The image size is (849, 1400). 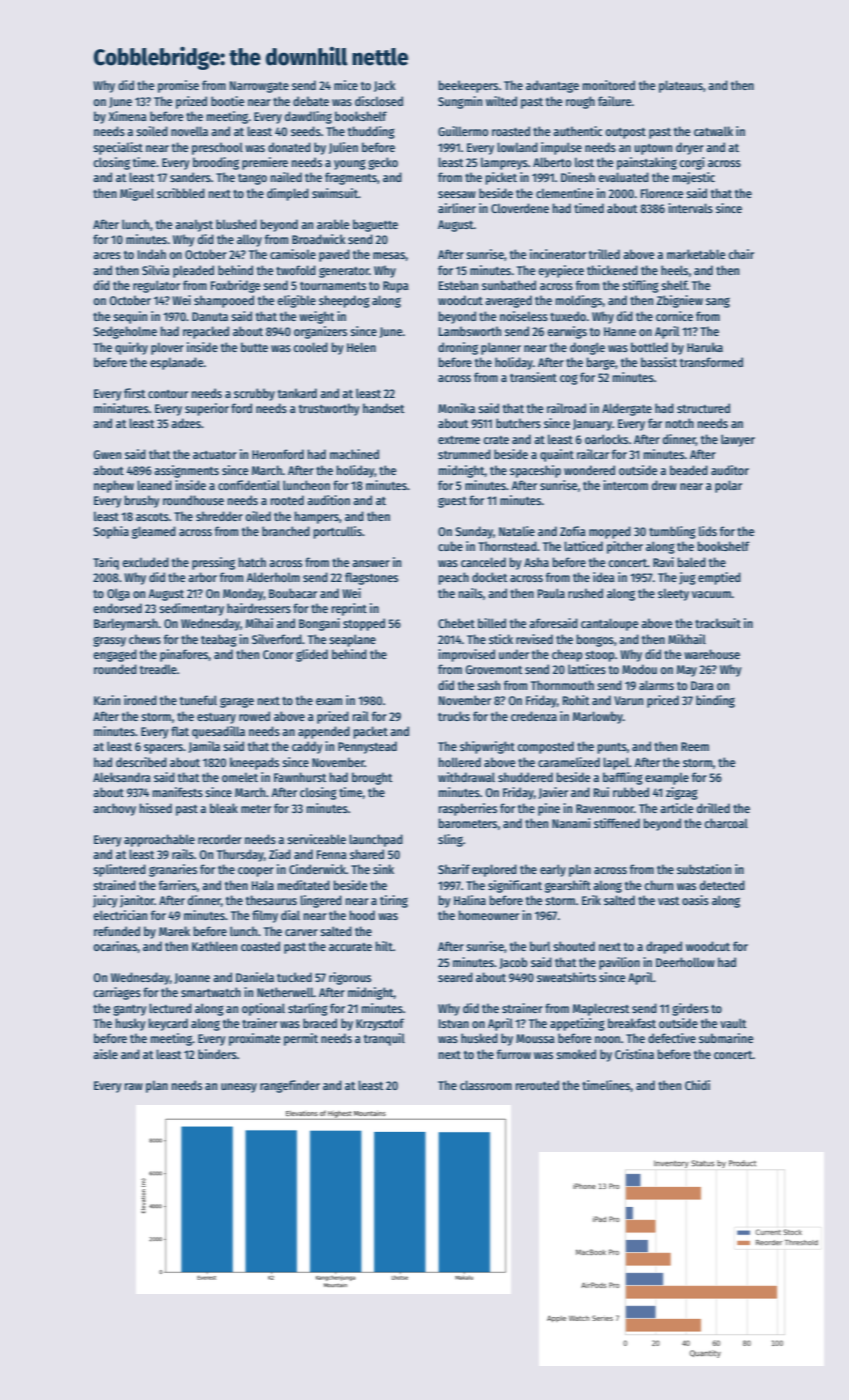 I want to click on averaged, so click(x=508, y=301).
